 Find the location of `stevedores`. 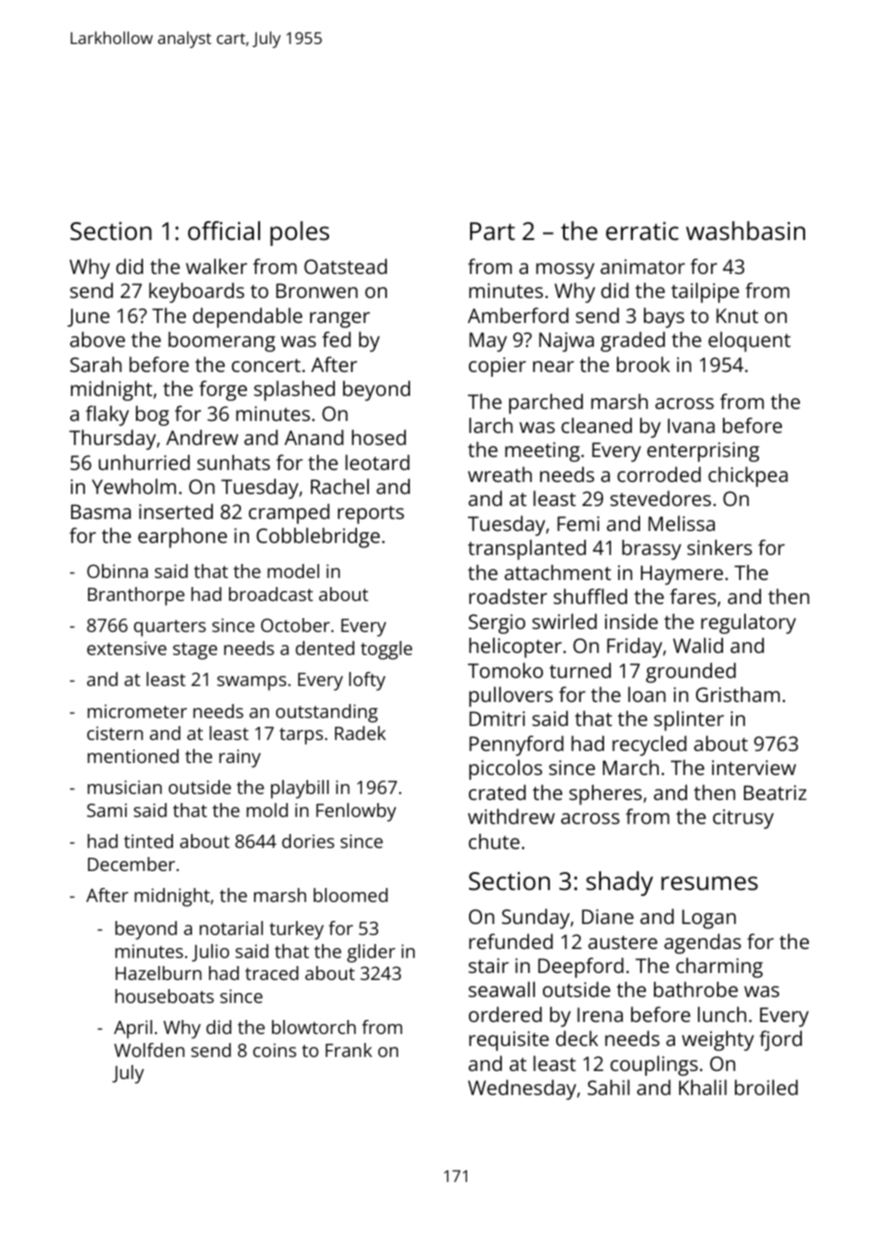

stevedores is located at coordinates (660, 498).
